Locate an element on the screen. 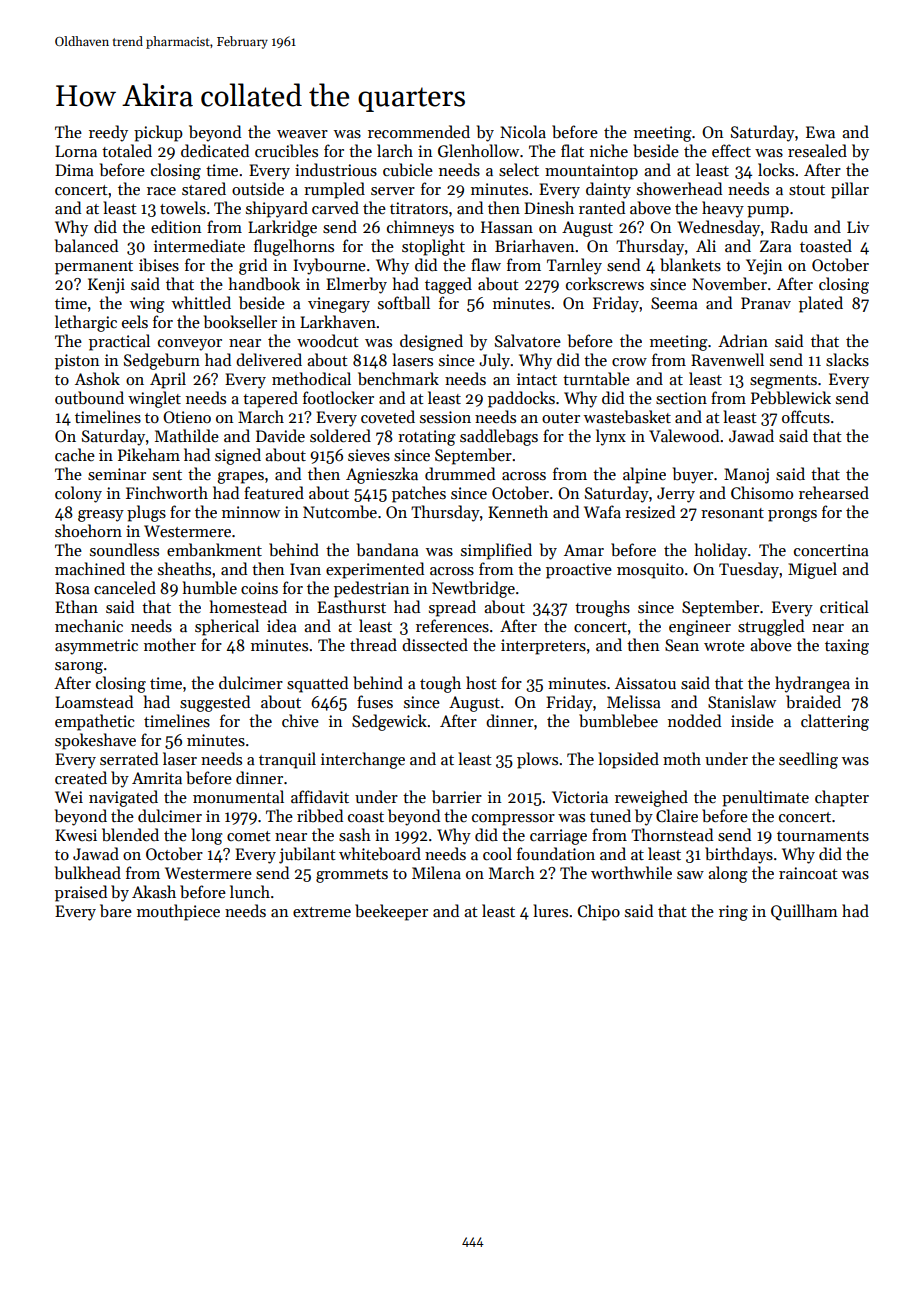 This screenshot has width=924, height=1314. fuses is located at coordinates (375, 701).
